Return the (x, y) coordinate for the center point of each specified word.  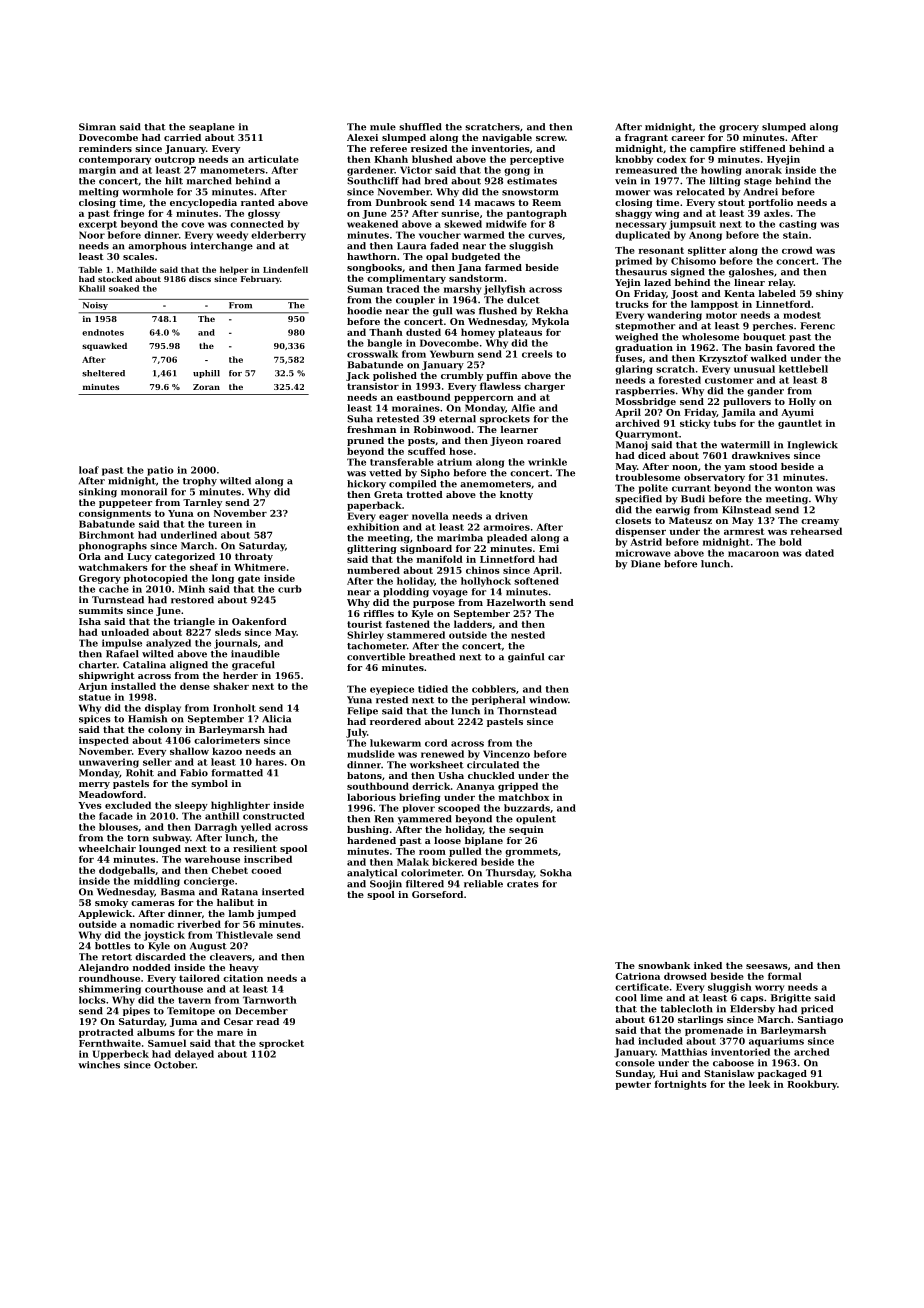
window (548, 700)
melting (99, 193)
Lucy (139, 557)
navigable (507, 138)
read (267, 1021)
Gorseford (437, 894)
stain (795, 235)
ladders (473, 624)
